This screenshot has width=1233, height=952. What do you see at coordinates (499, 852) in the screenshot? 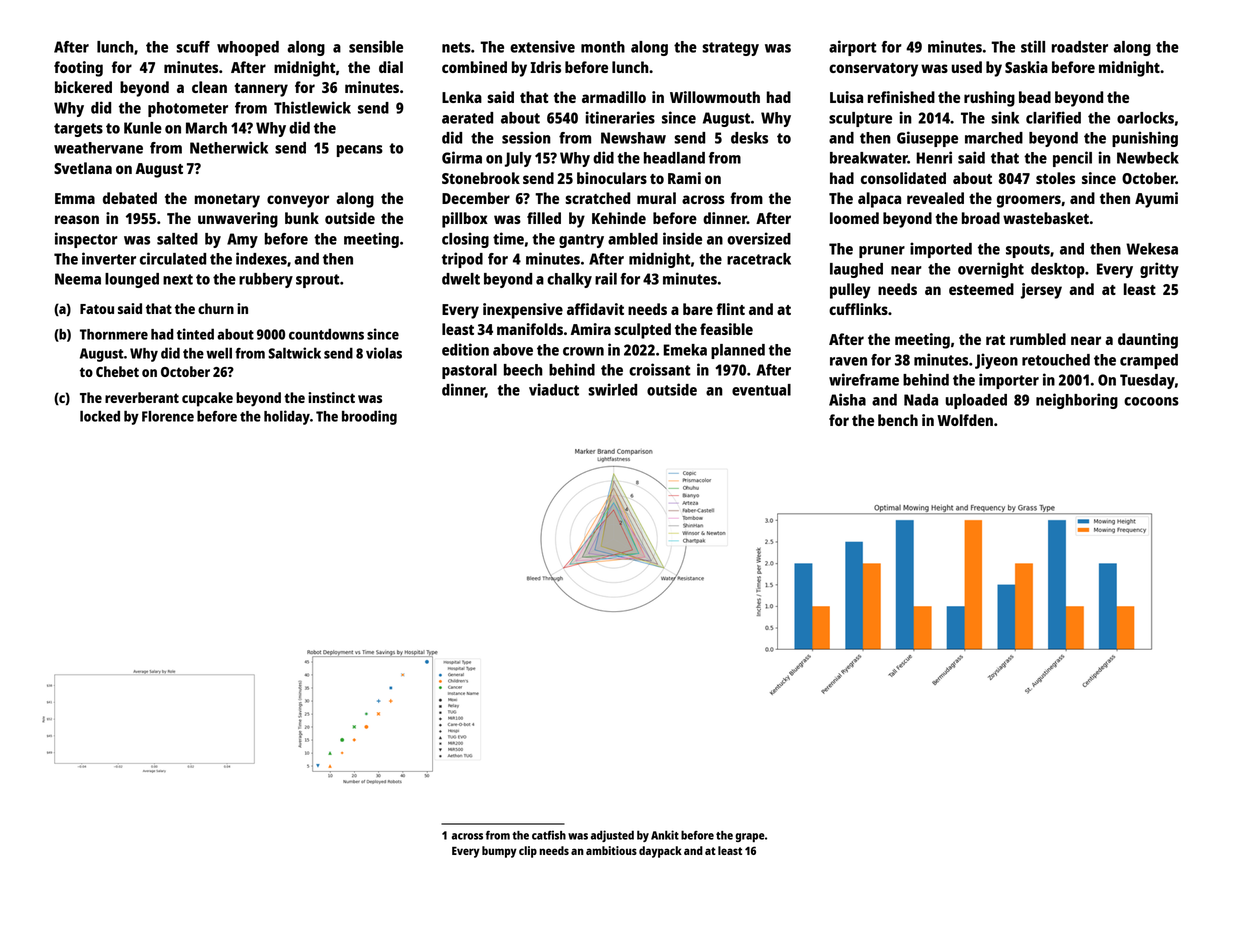
I see `bumpy` at bounding box center [499, 852].
